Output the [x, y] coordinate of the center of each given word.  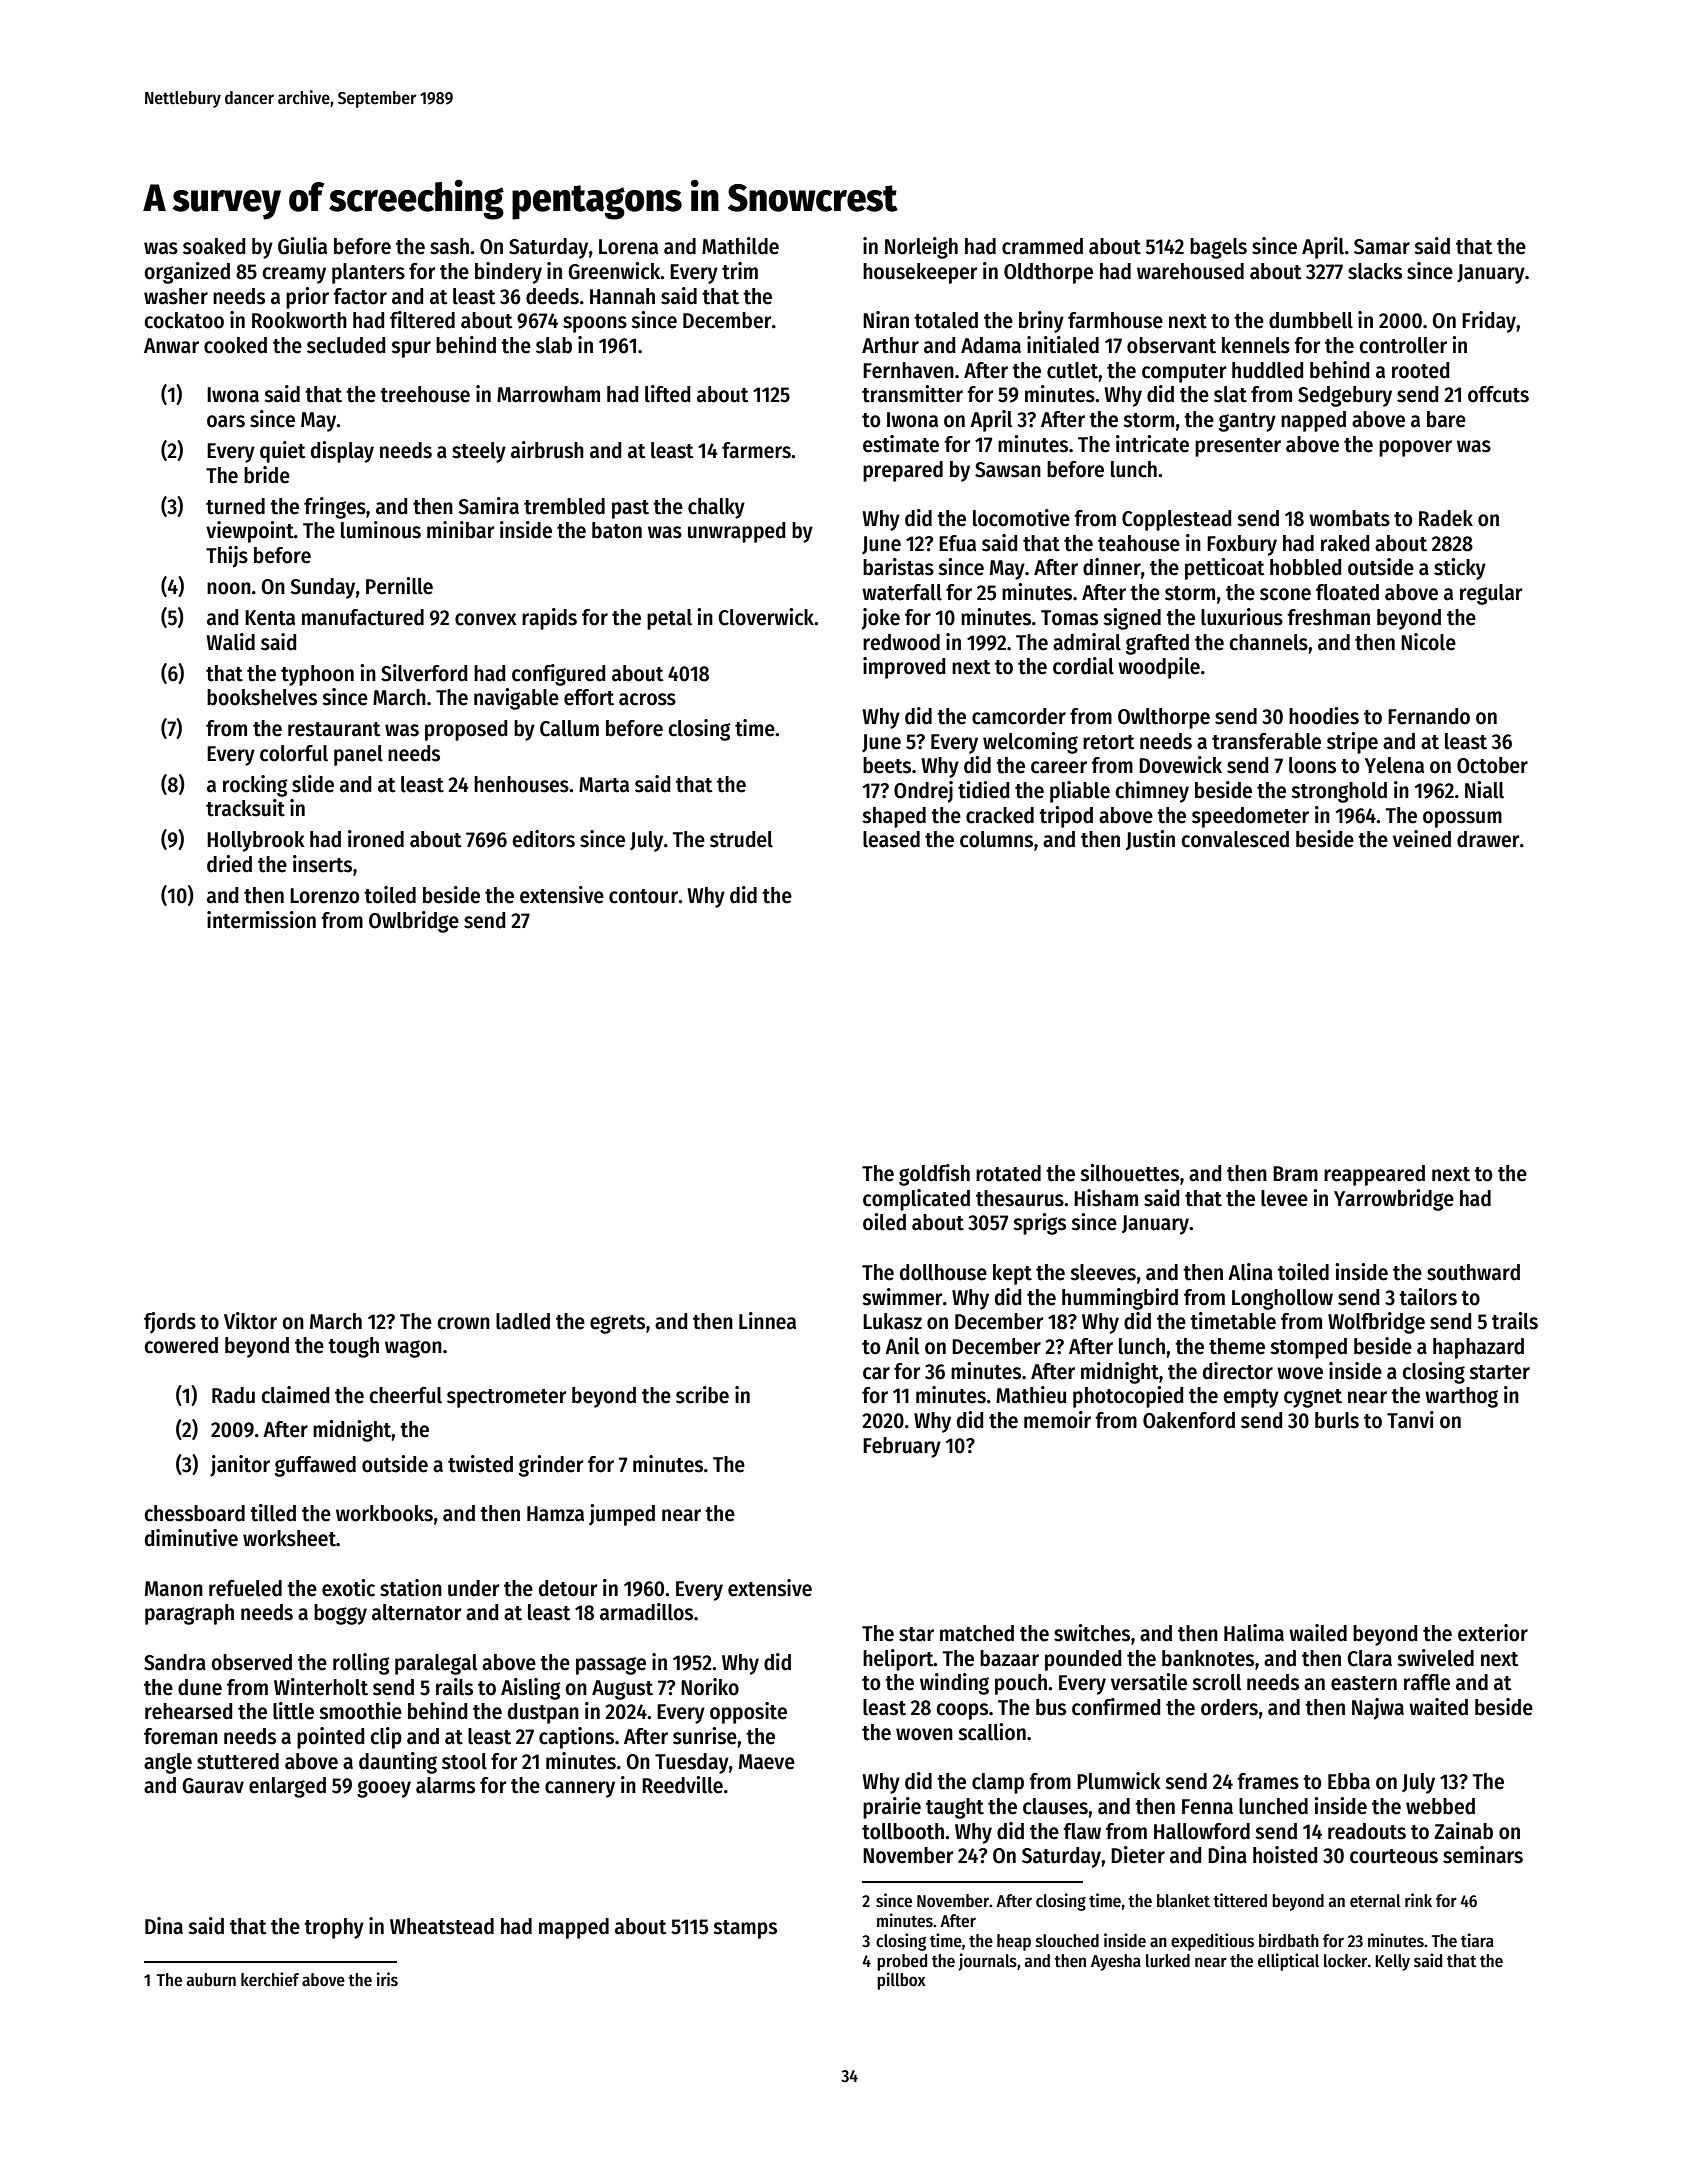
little [293, 1711]
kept [1012, 1274]
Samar [1382, 247]
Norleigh [921, 248]
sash [449, 246]
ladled [523, 1321]
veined [1422, 839]
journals [987, 1962]
